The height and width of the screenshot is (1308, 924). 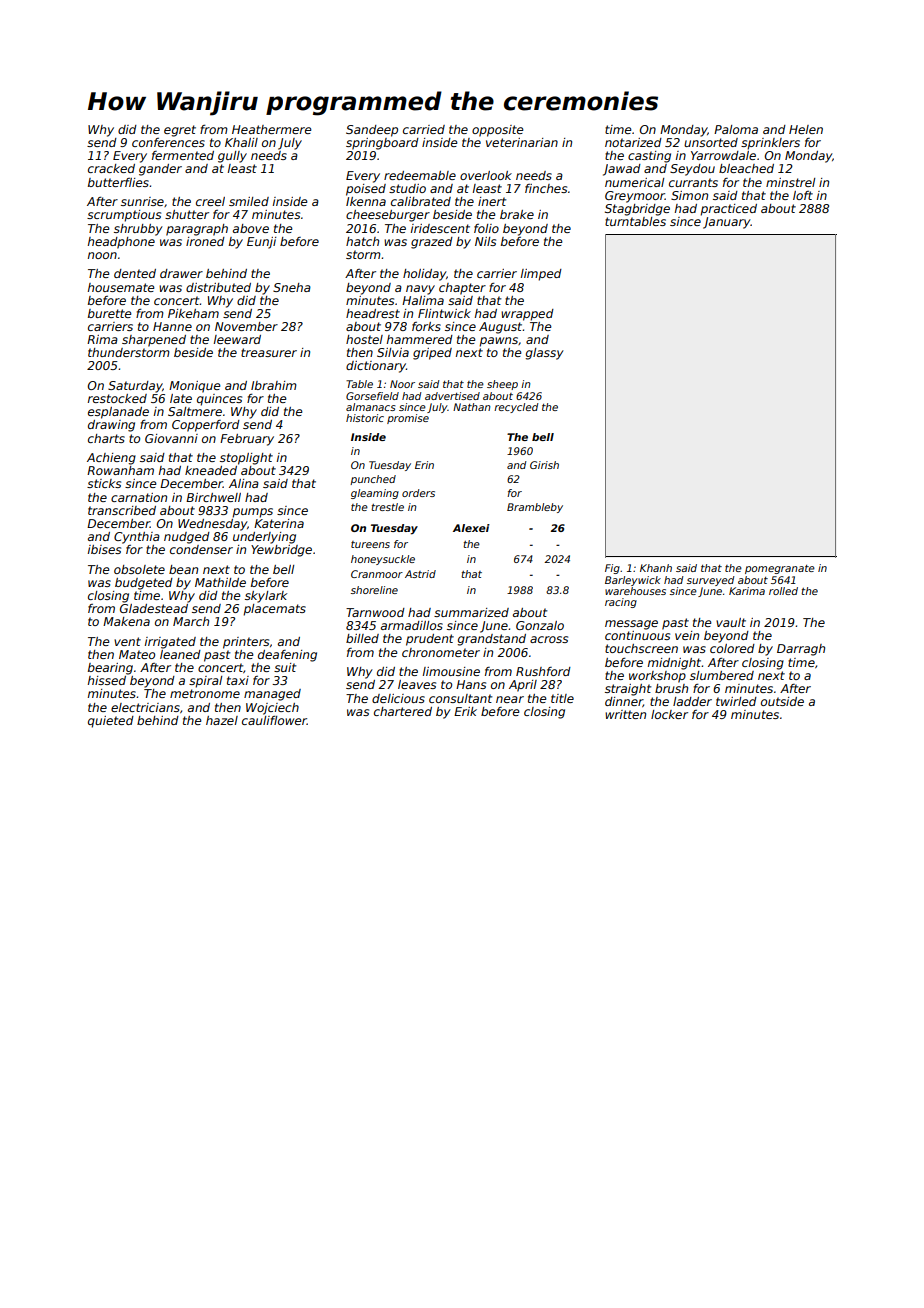 I want to click on pawns, so click(x=498, y=342).
